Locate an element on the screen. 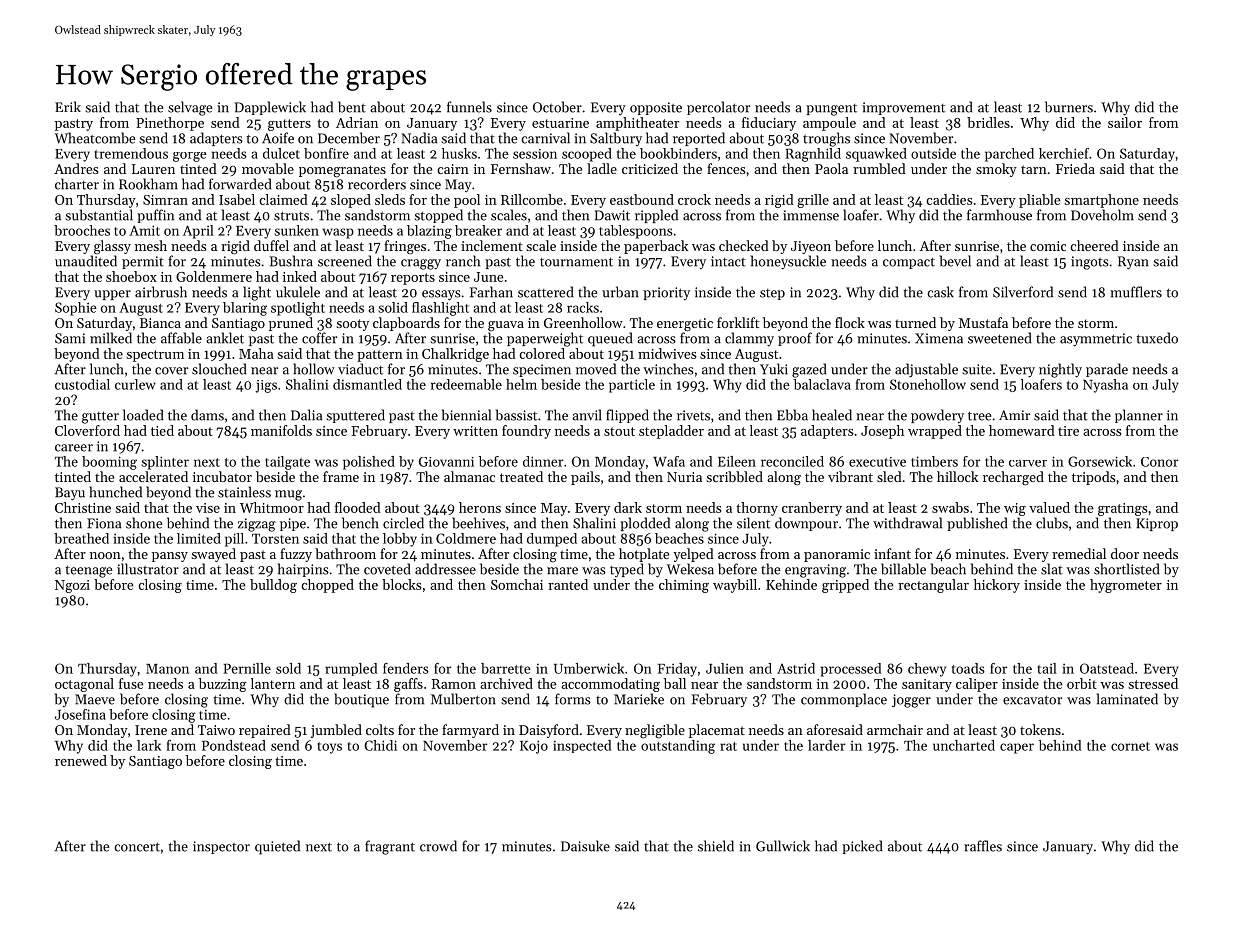 This screenshot has width=1233, height=952. billable is located at coordinates (903, 569).
